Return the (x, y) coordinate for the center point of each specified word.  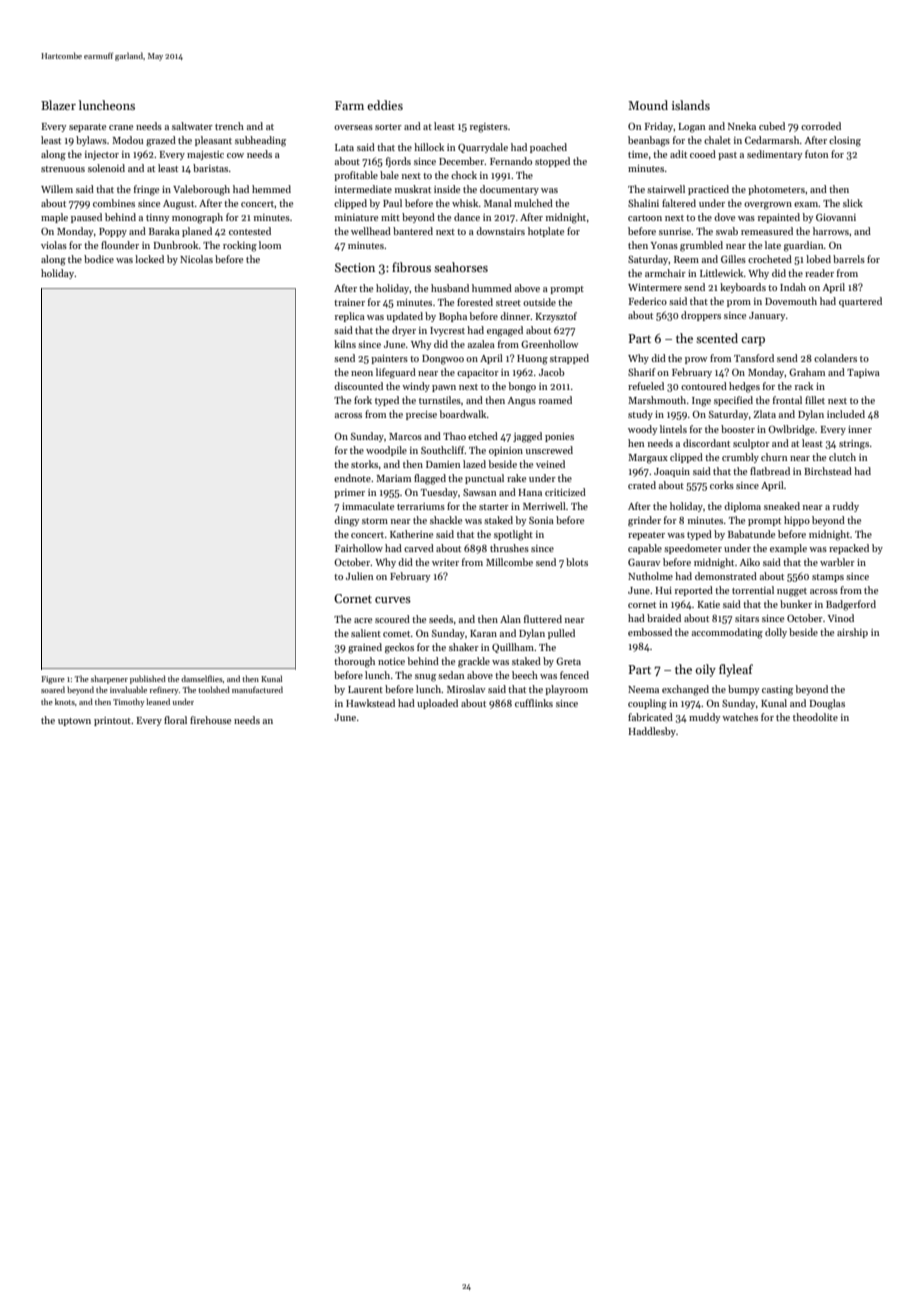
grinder (644, 521)
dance (467, 217)
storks (364, 464)
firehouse (210, 720)
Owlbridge (791, 430)
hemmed (271, 189)
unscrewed (549, 450)
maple (54, 218)
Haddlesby (652, 732)
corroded (821, 126)
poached (548, 148)
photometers (776, 190)
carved (419, 548)
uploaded (437, 704)
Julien (359, 576)
